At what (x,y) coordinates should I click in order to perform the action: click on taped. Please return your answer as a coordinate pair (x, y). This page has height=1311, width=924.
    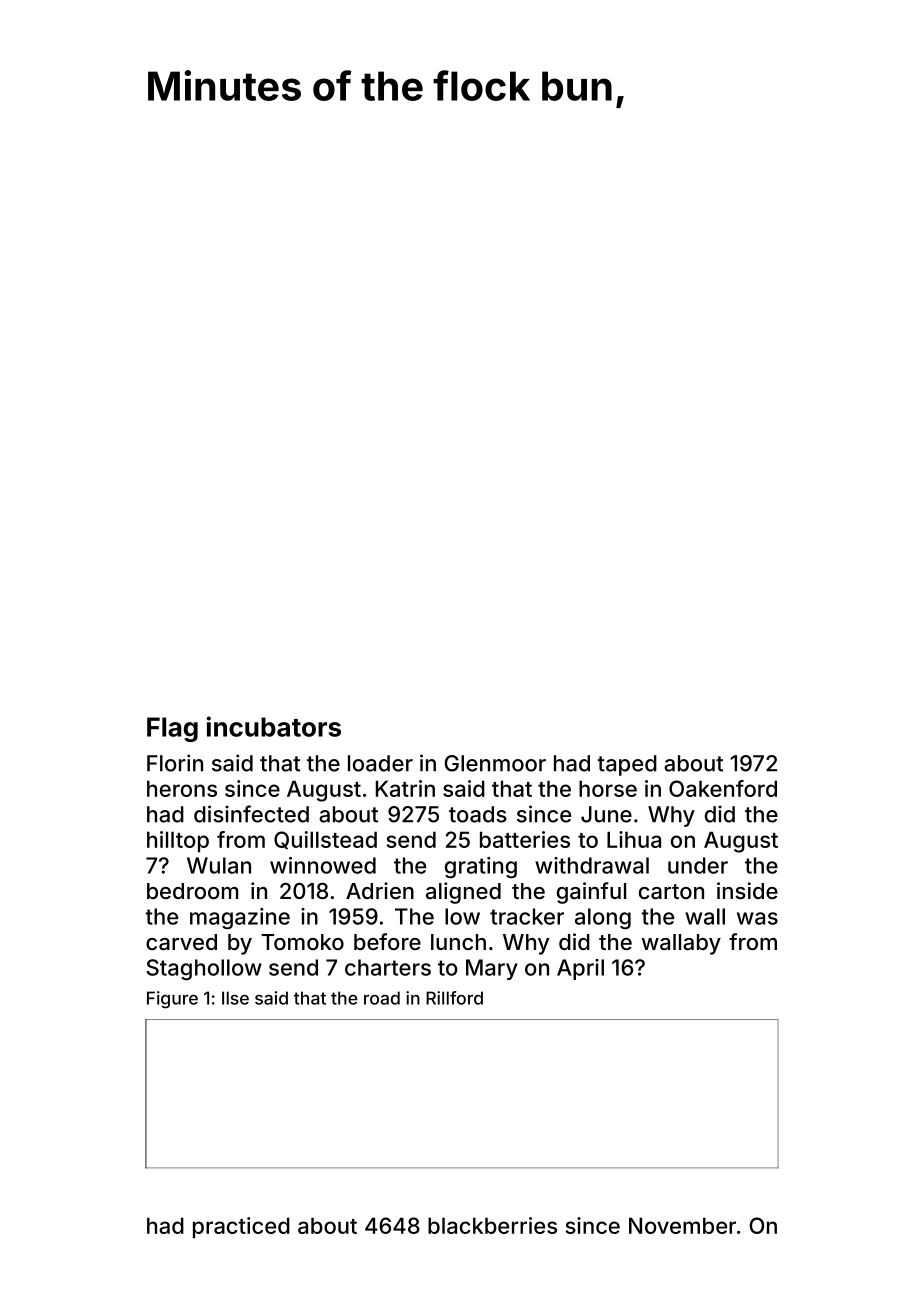
    Looking at the image, I should click on (627, 765).
